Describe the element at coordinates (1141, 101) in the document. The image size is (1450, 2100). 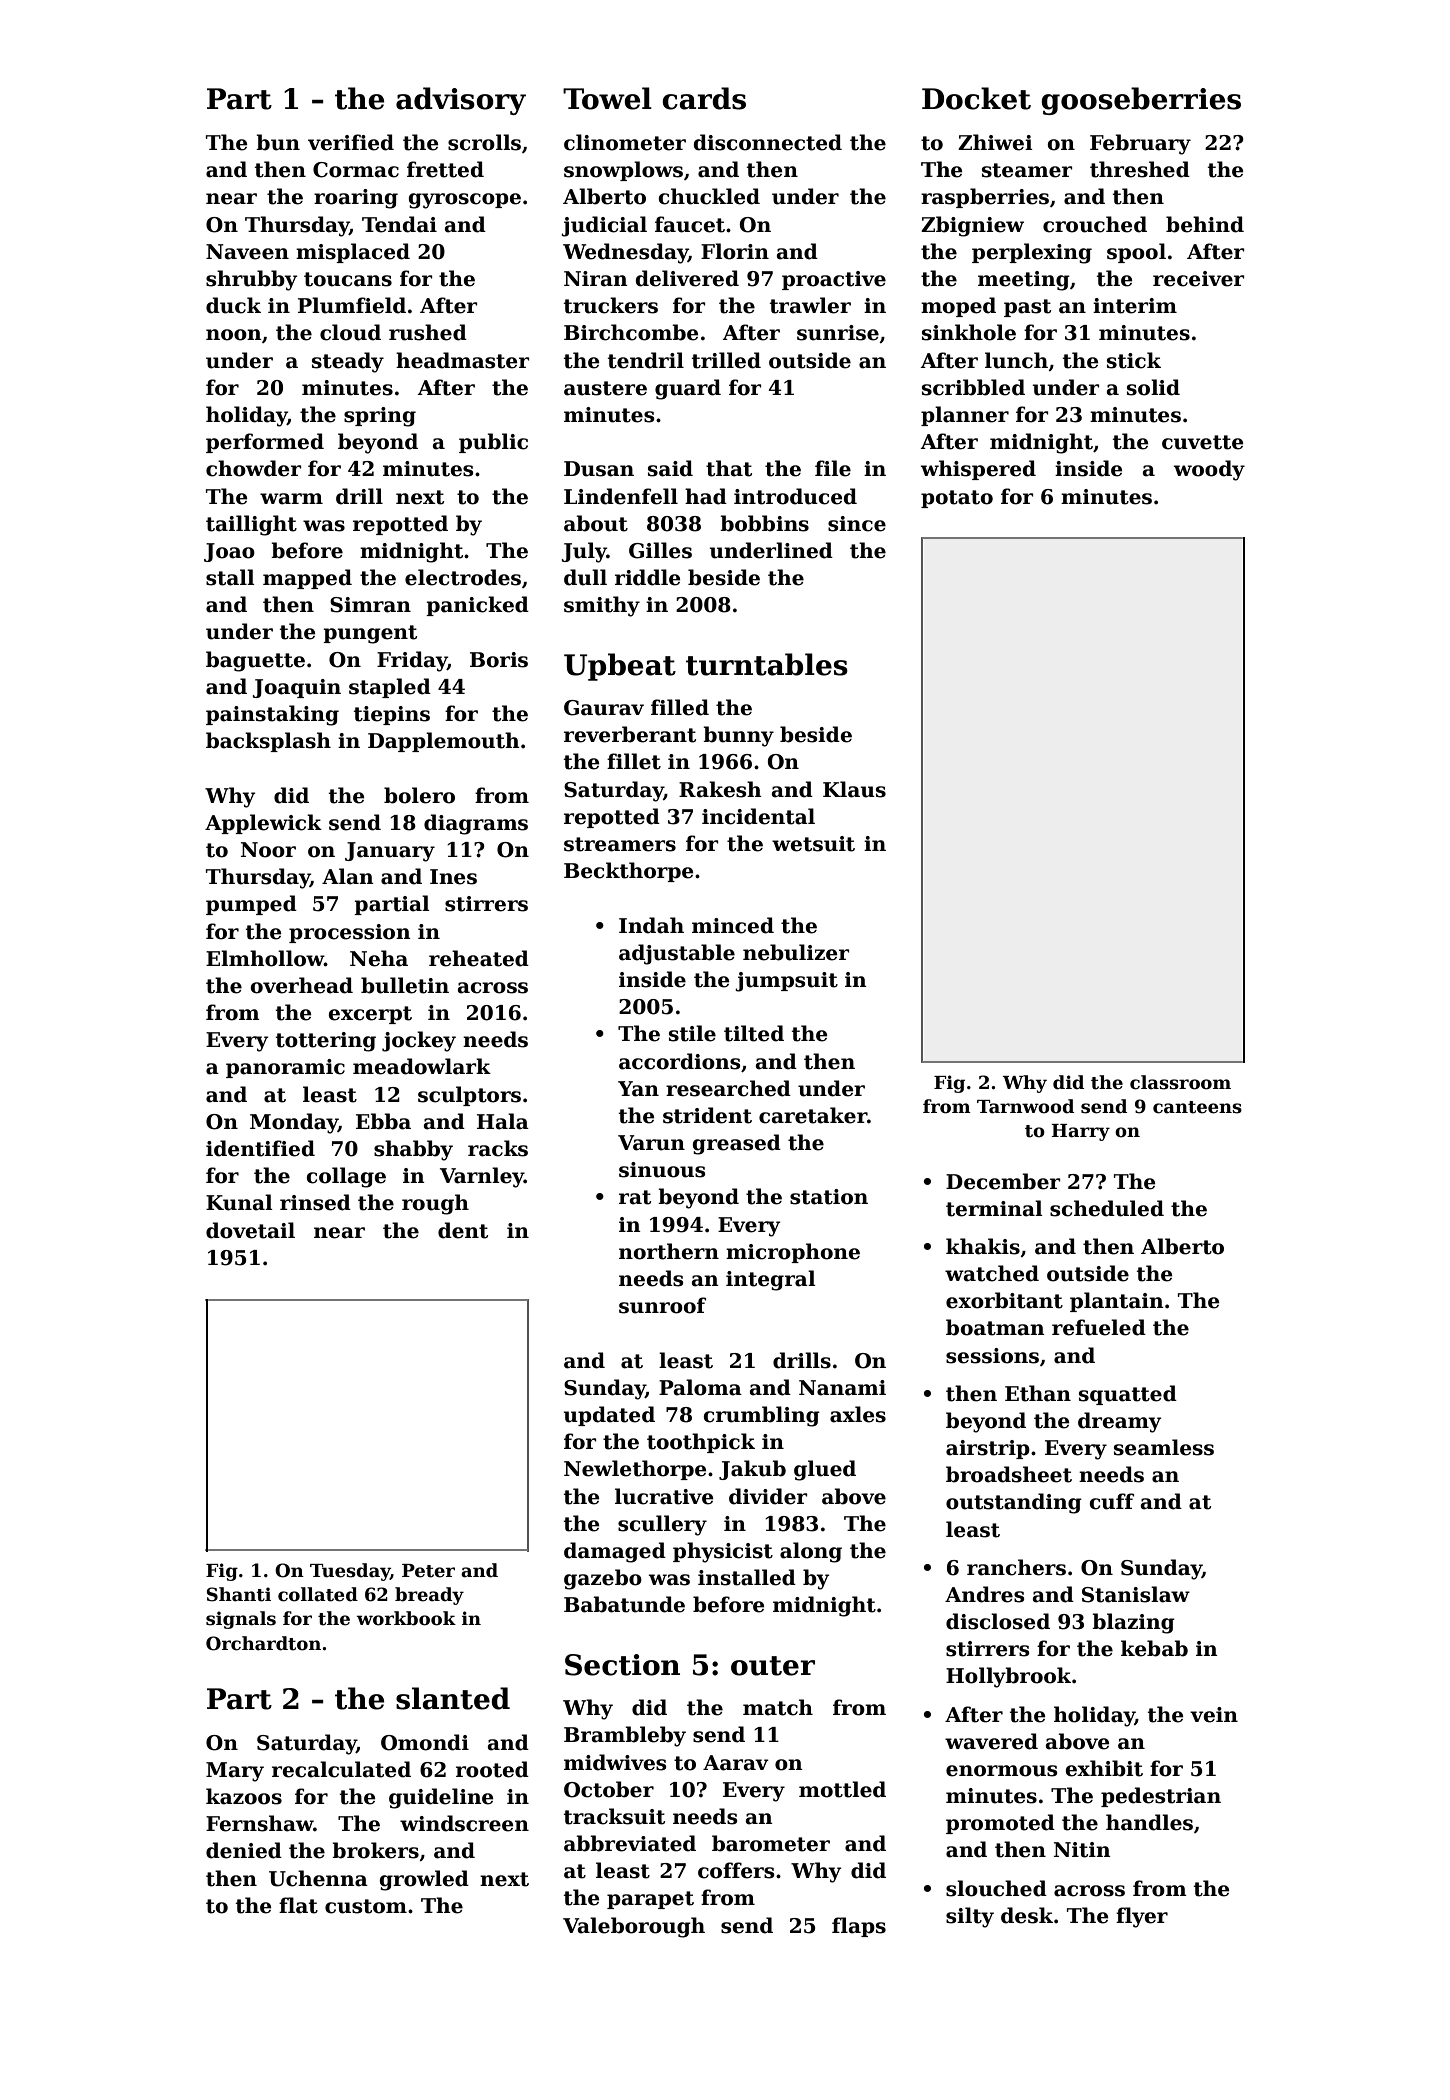
I see `gooseberries` at that location.
